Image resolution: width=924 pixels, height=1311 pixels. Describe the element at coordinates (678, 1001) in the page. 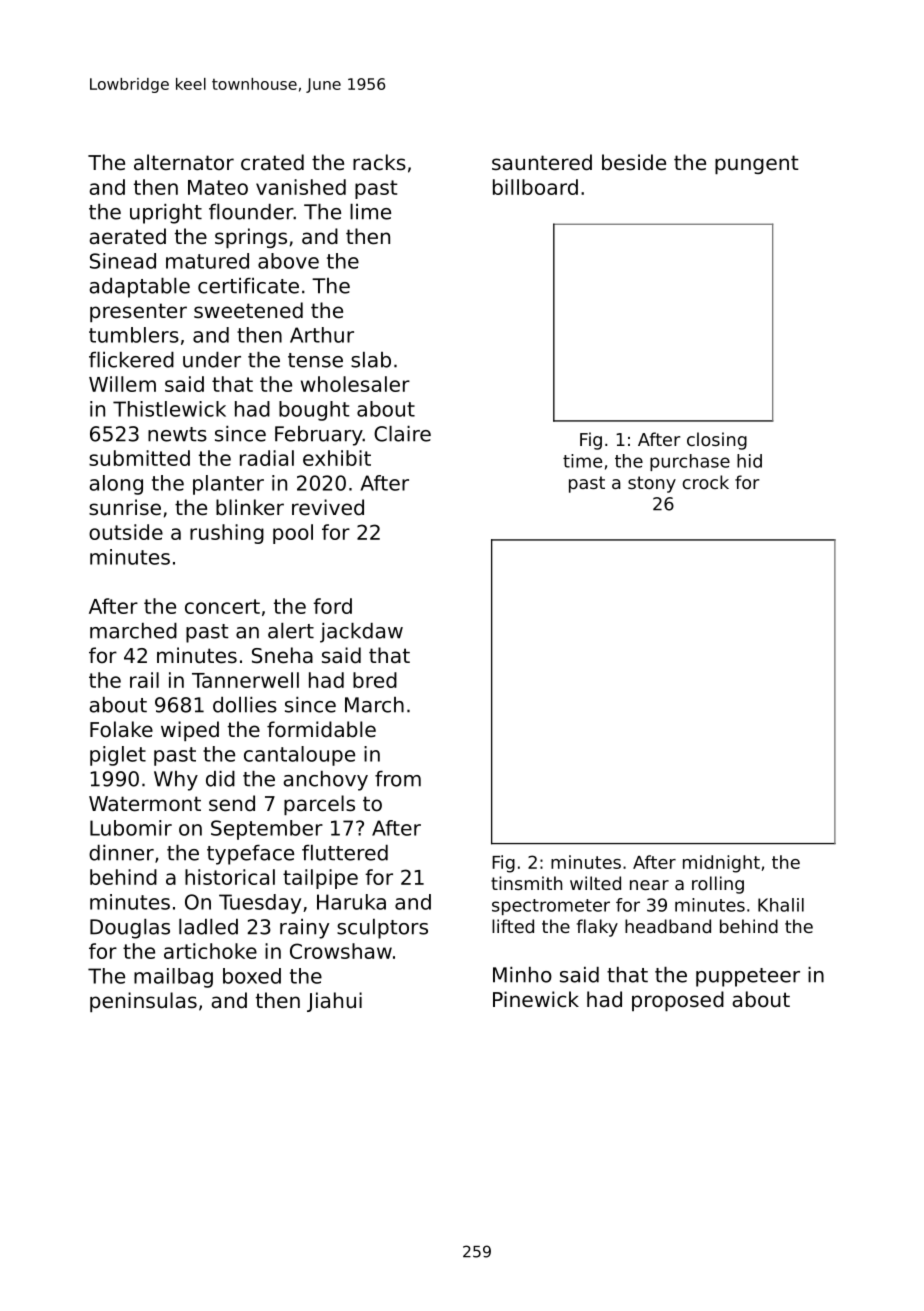

I see `proposed` at that location.
